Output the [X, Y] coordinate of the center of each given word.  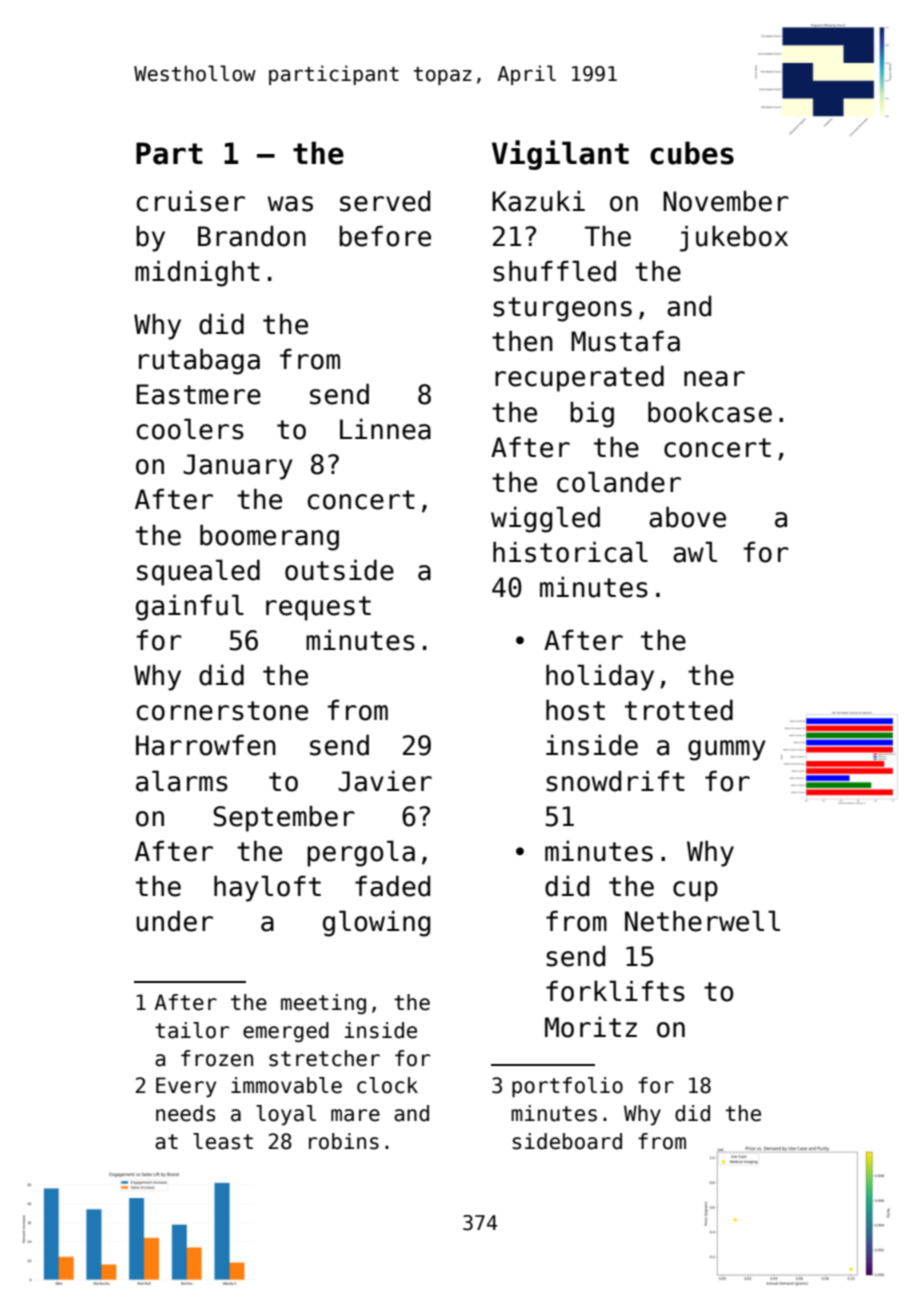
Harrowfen [206, 745]
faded [392, 886]
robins [344, 1141]
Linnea [385, 429]
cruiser [191, 201]
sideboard [567, 1141]
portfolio [567, 1087]
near [714, 379]
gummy [727, 750]
